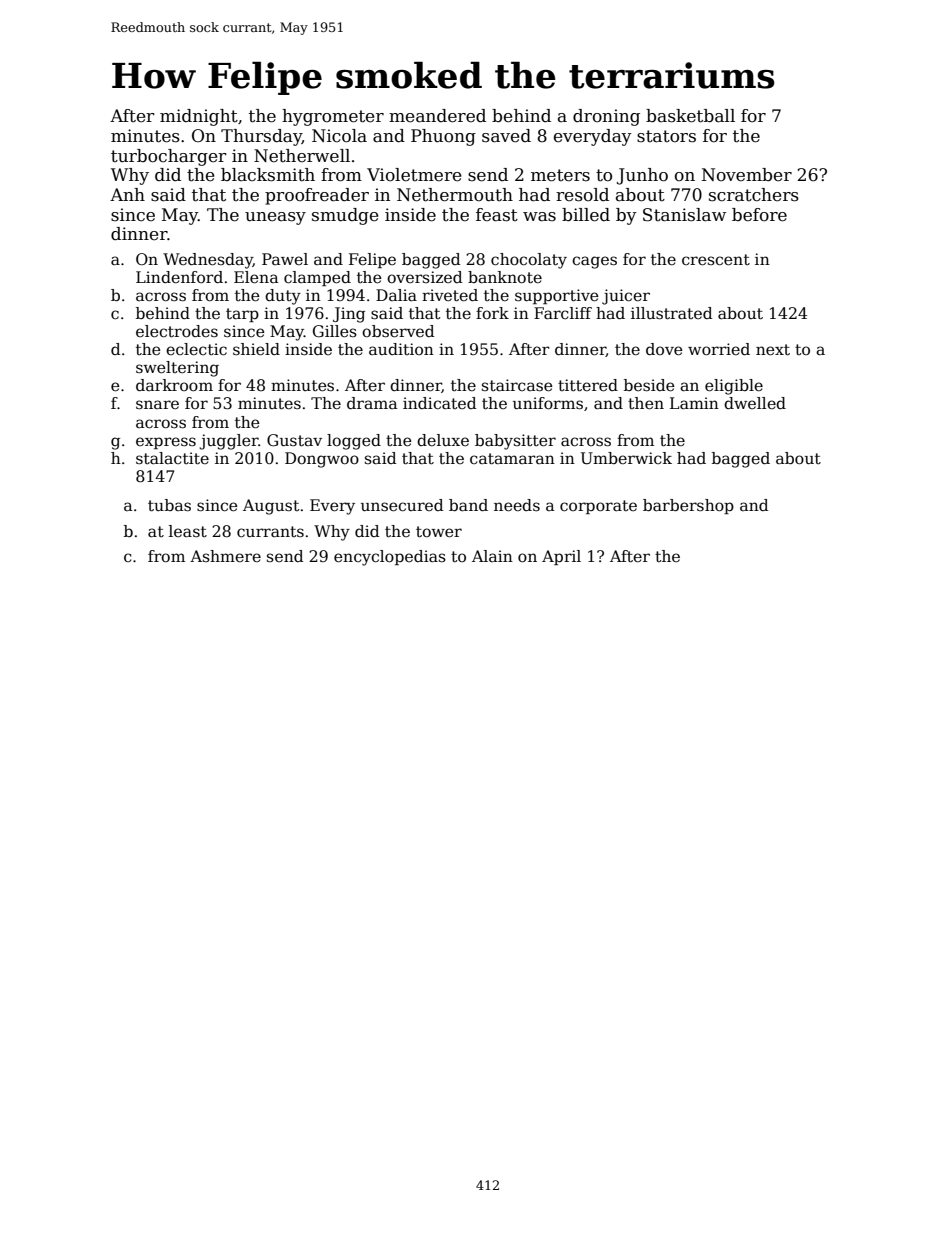 Image resolution: width=952 pixels, height=1233 pixels. What do you see at coordinates (548, 403) in the screenshot?
I see `uniforms` at bounding box center [548, 403].
